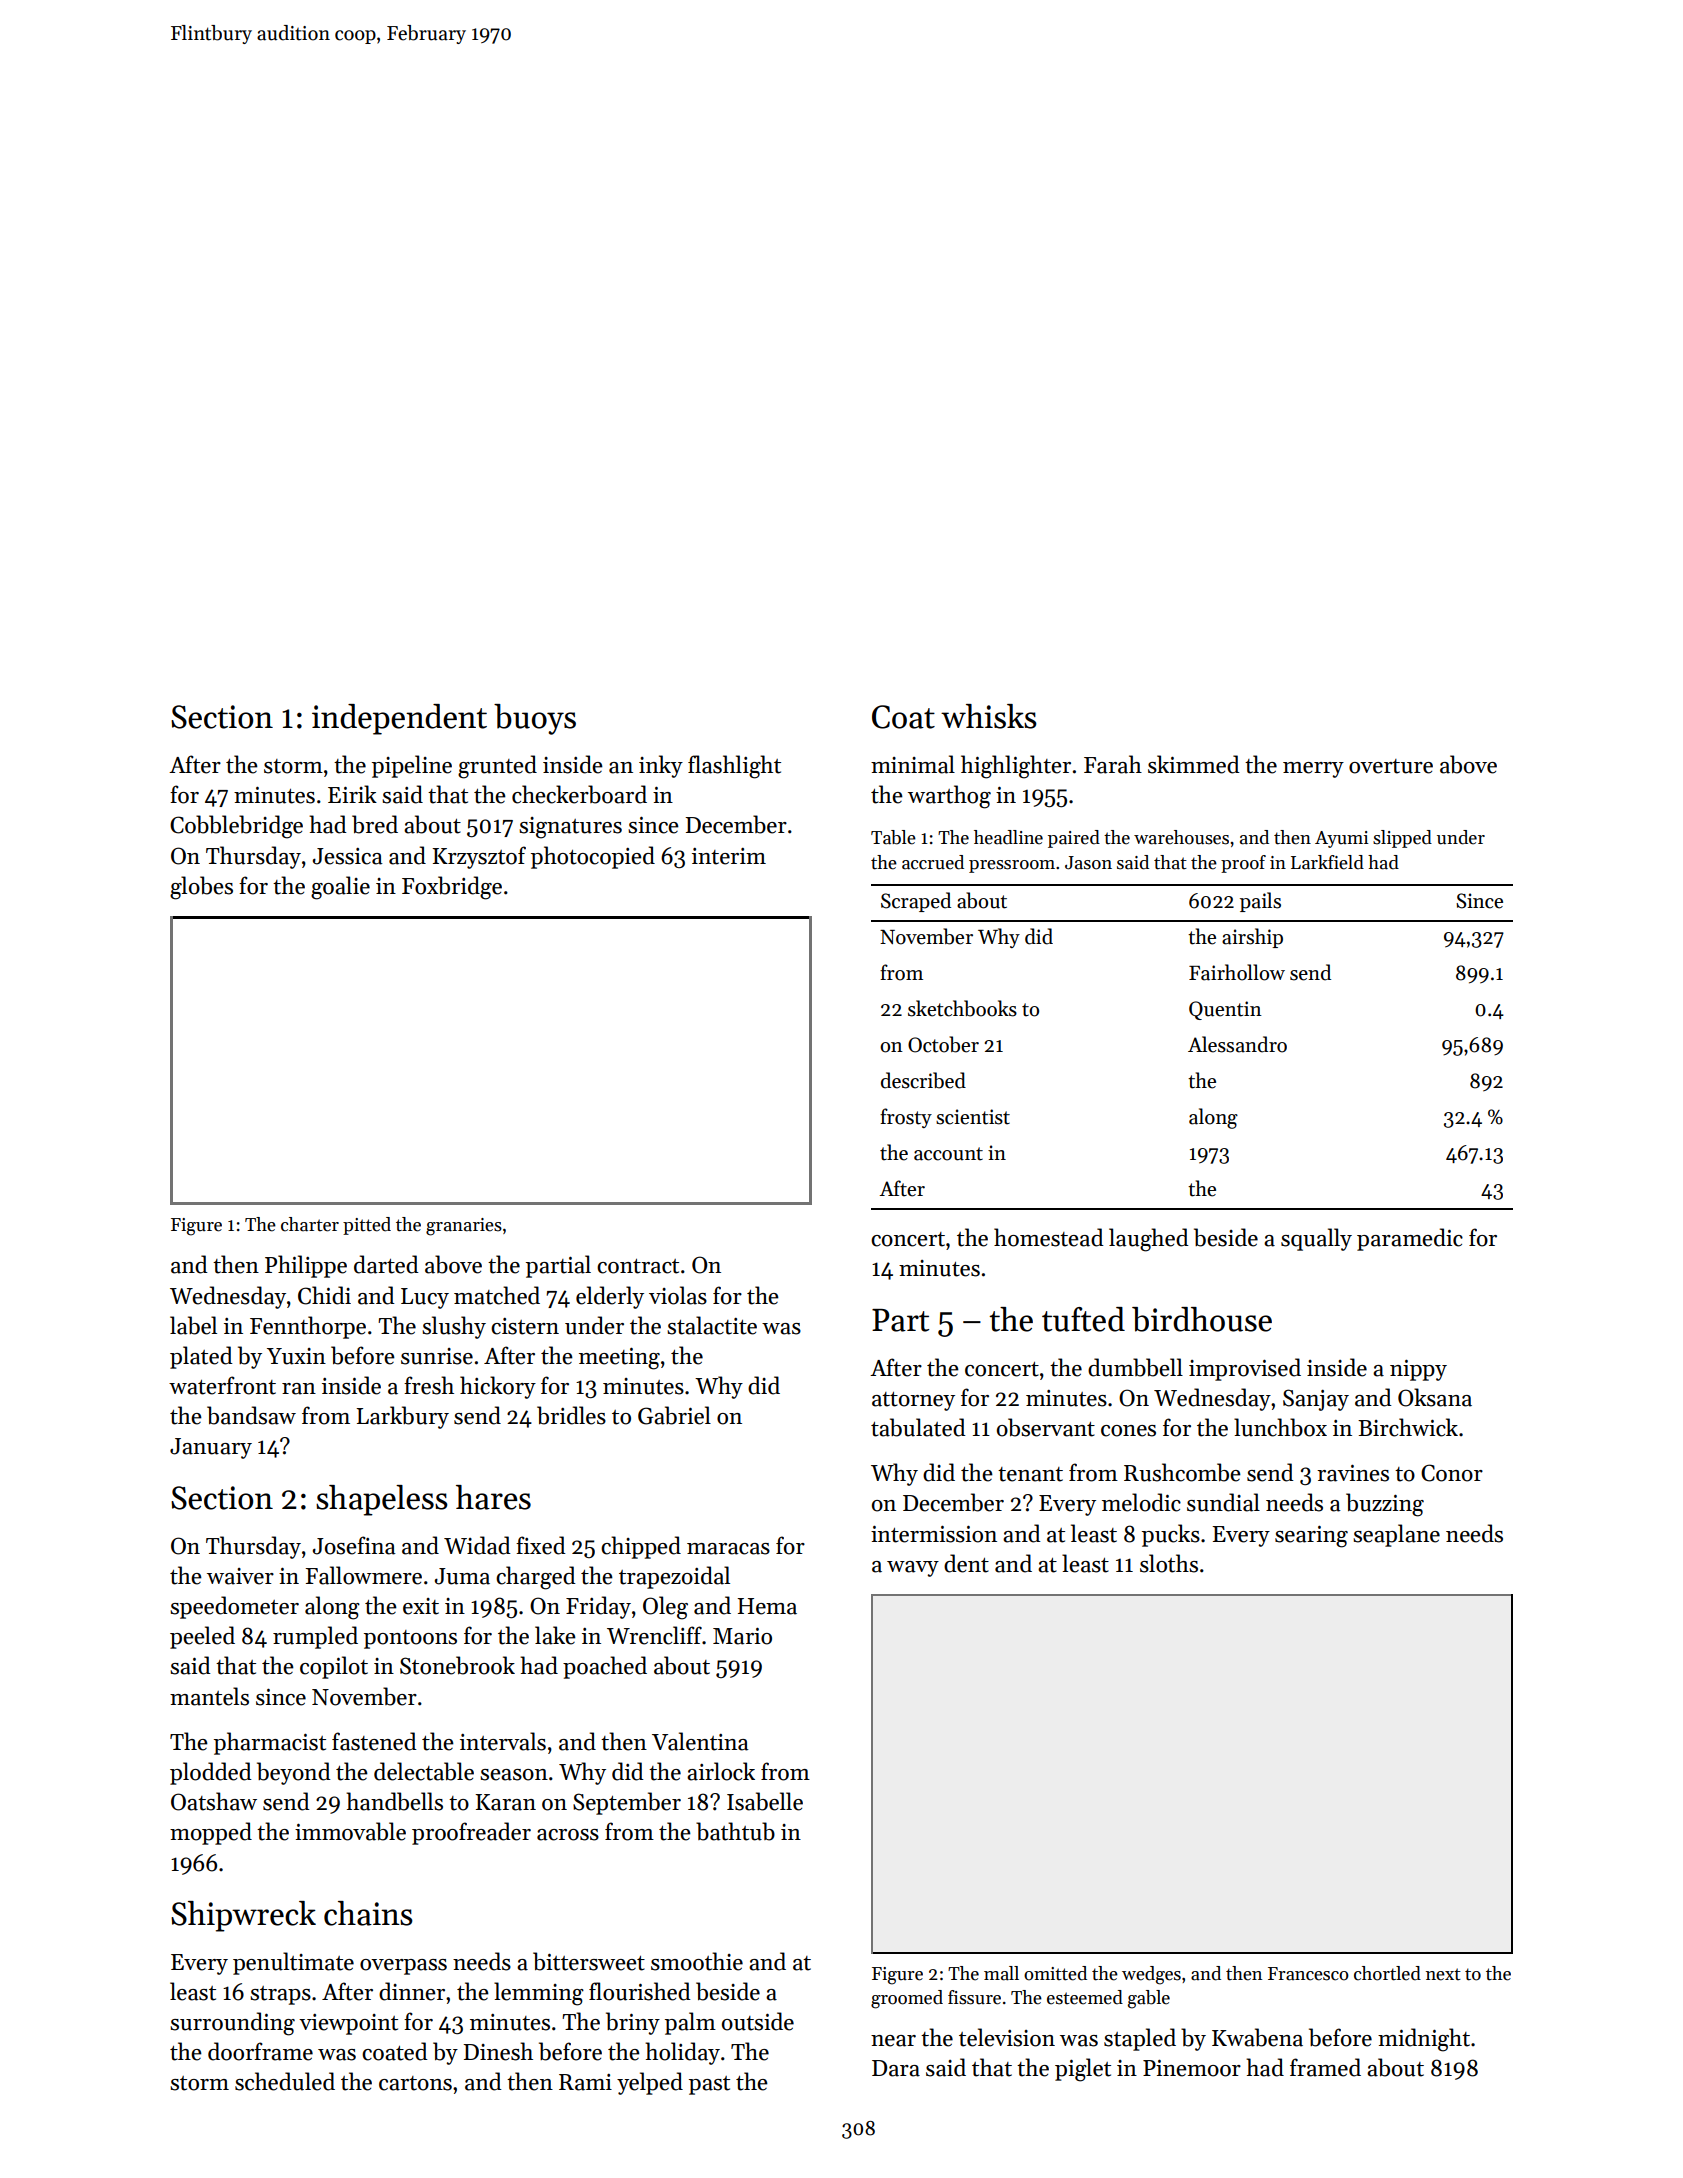 This image has height=2178, width=1683. Describe the element at coordinates (742, 1636) in the image. I see `Mario` at that location.
